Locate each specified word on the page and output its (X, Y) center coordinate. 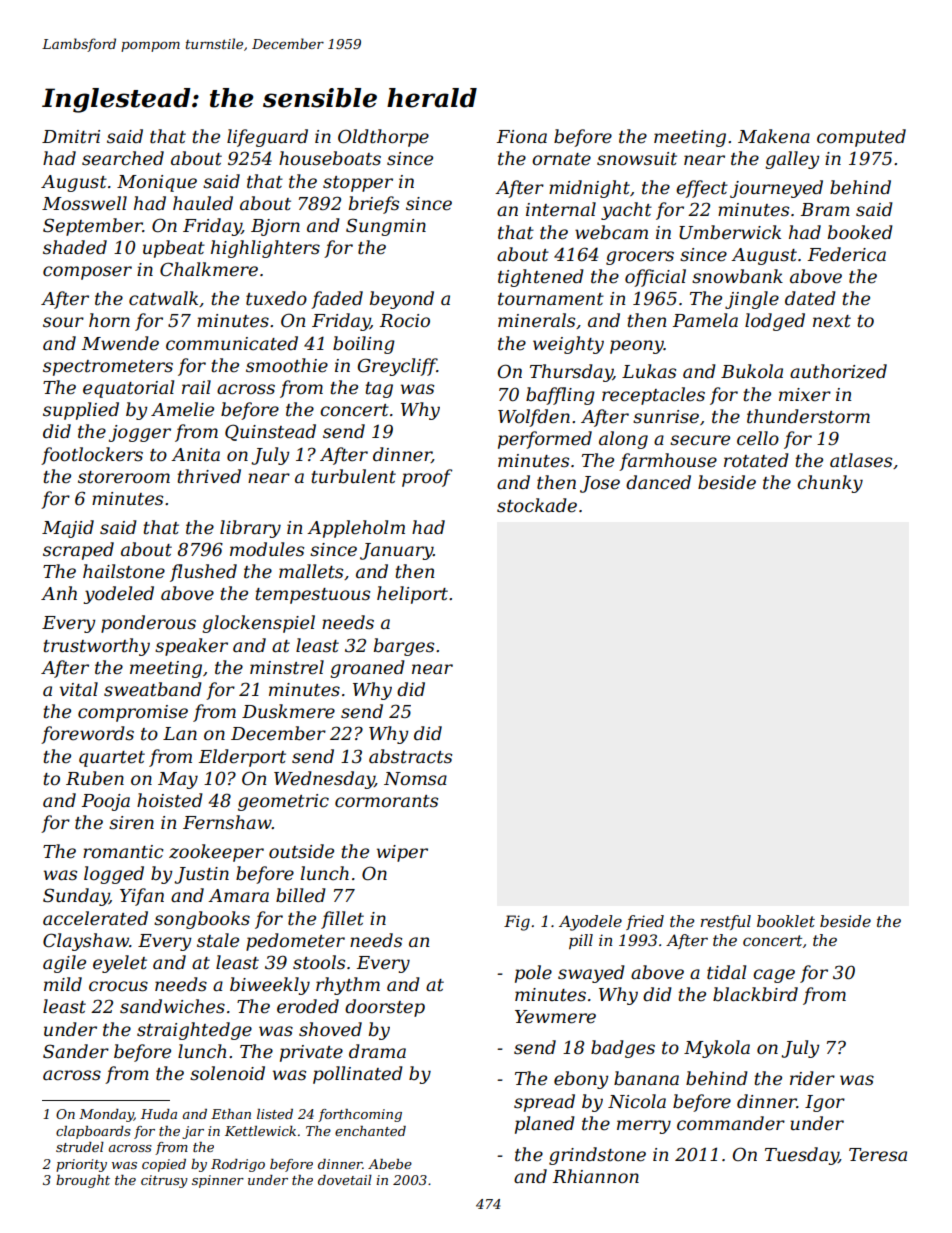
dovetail (345, 1180)
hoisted (170, 800)
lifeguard (267, 138)
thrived (209, 476)
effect (702, 189)
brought (83, 1181)
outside (301, 851)
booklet (786, 921)
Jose (600, 484)
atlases (861, 460)
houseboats (330, 158)
